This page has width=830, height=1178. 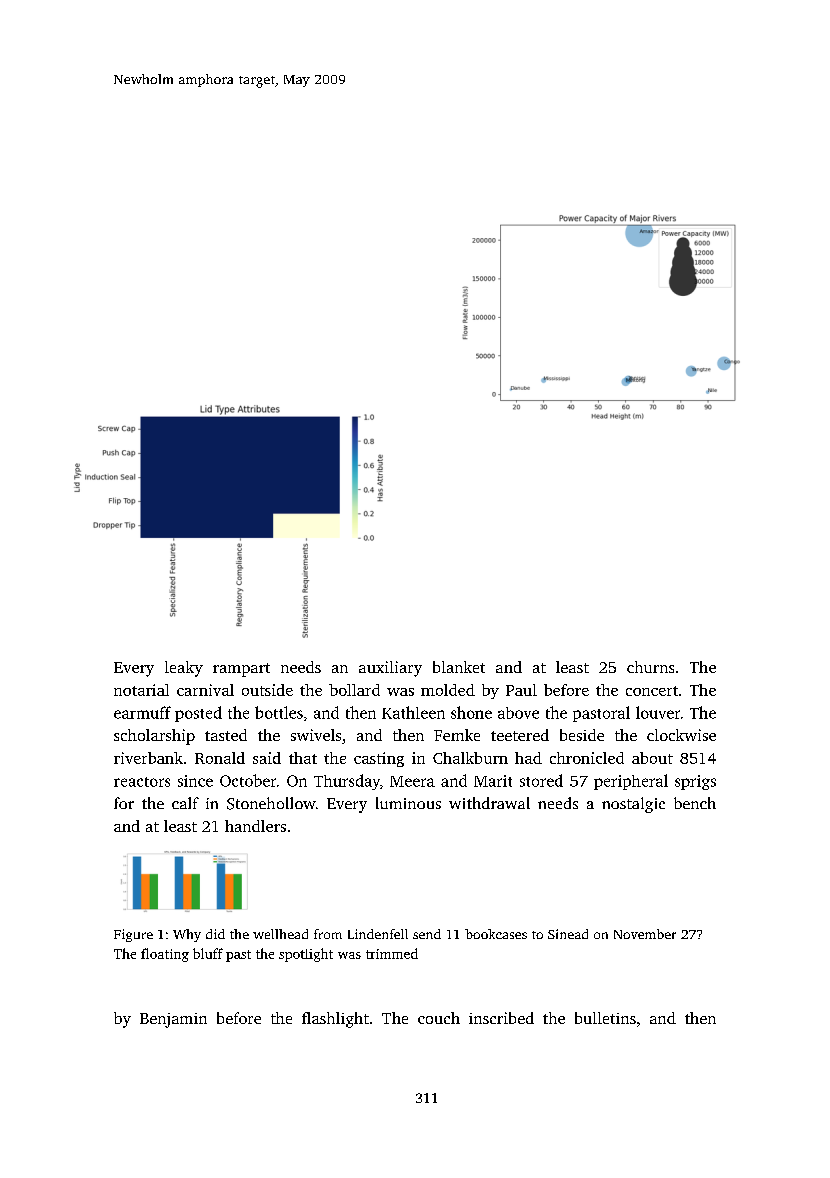 What do you see at coordinates (173, 1020) in the page?
I see `Benjamin` at bounding box center [173, 1020].
